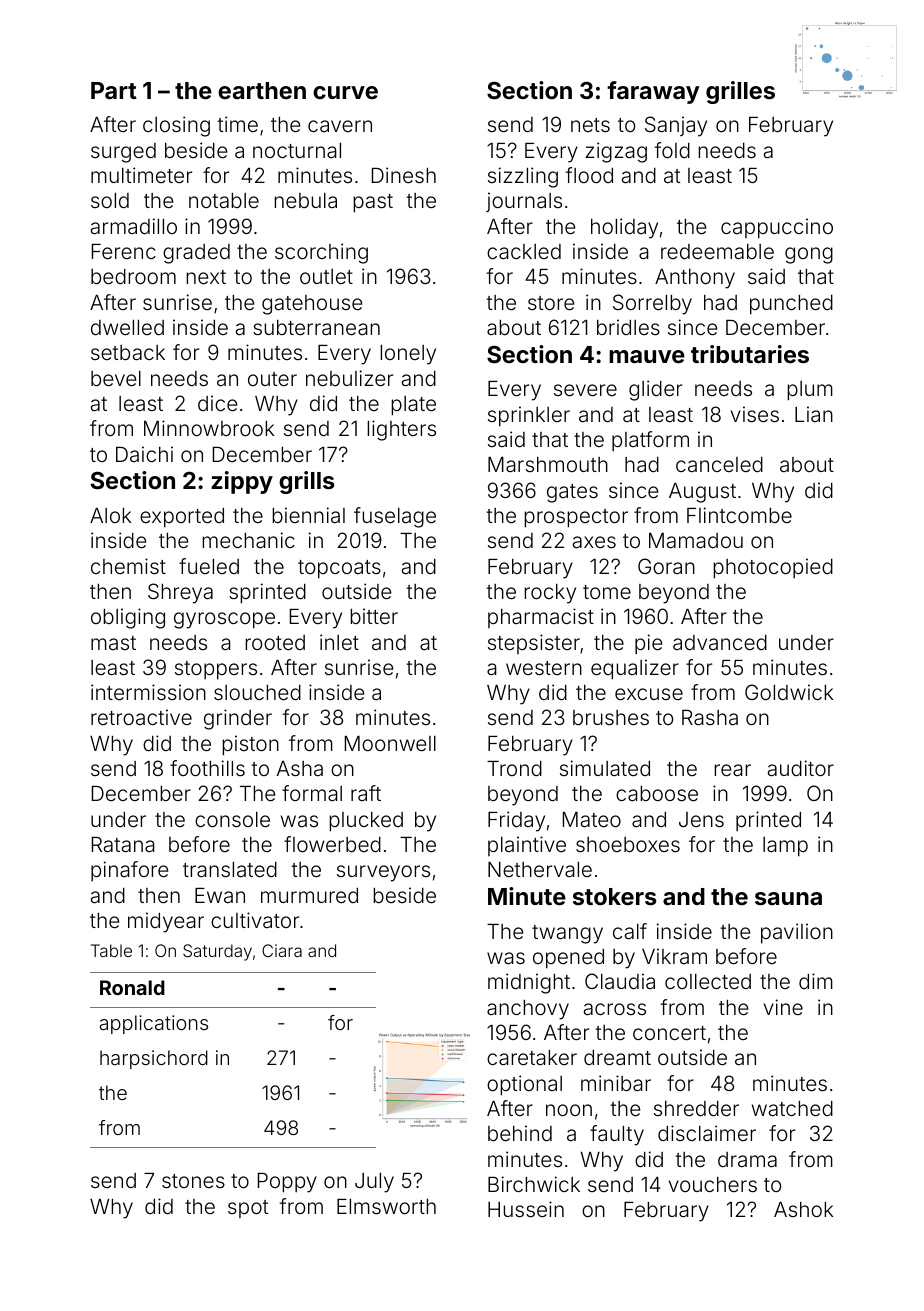  I want to click on Ferenc, so click(124, 251).
